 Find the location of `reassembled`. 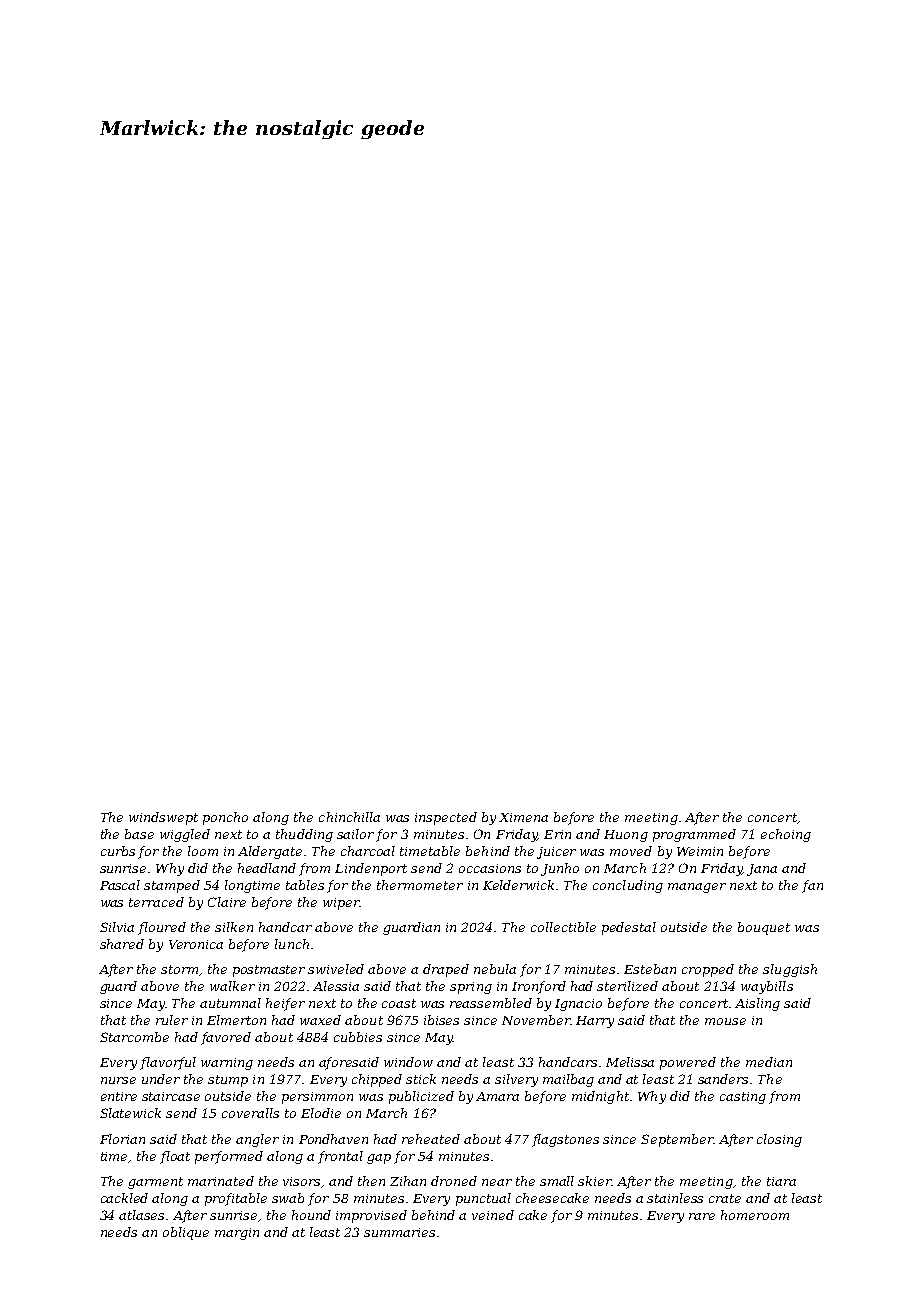

reassembled is located at coordinates (491, 1003).
